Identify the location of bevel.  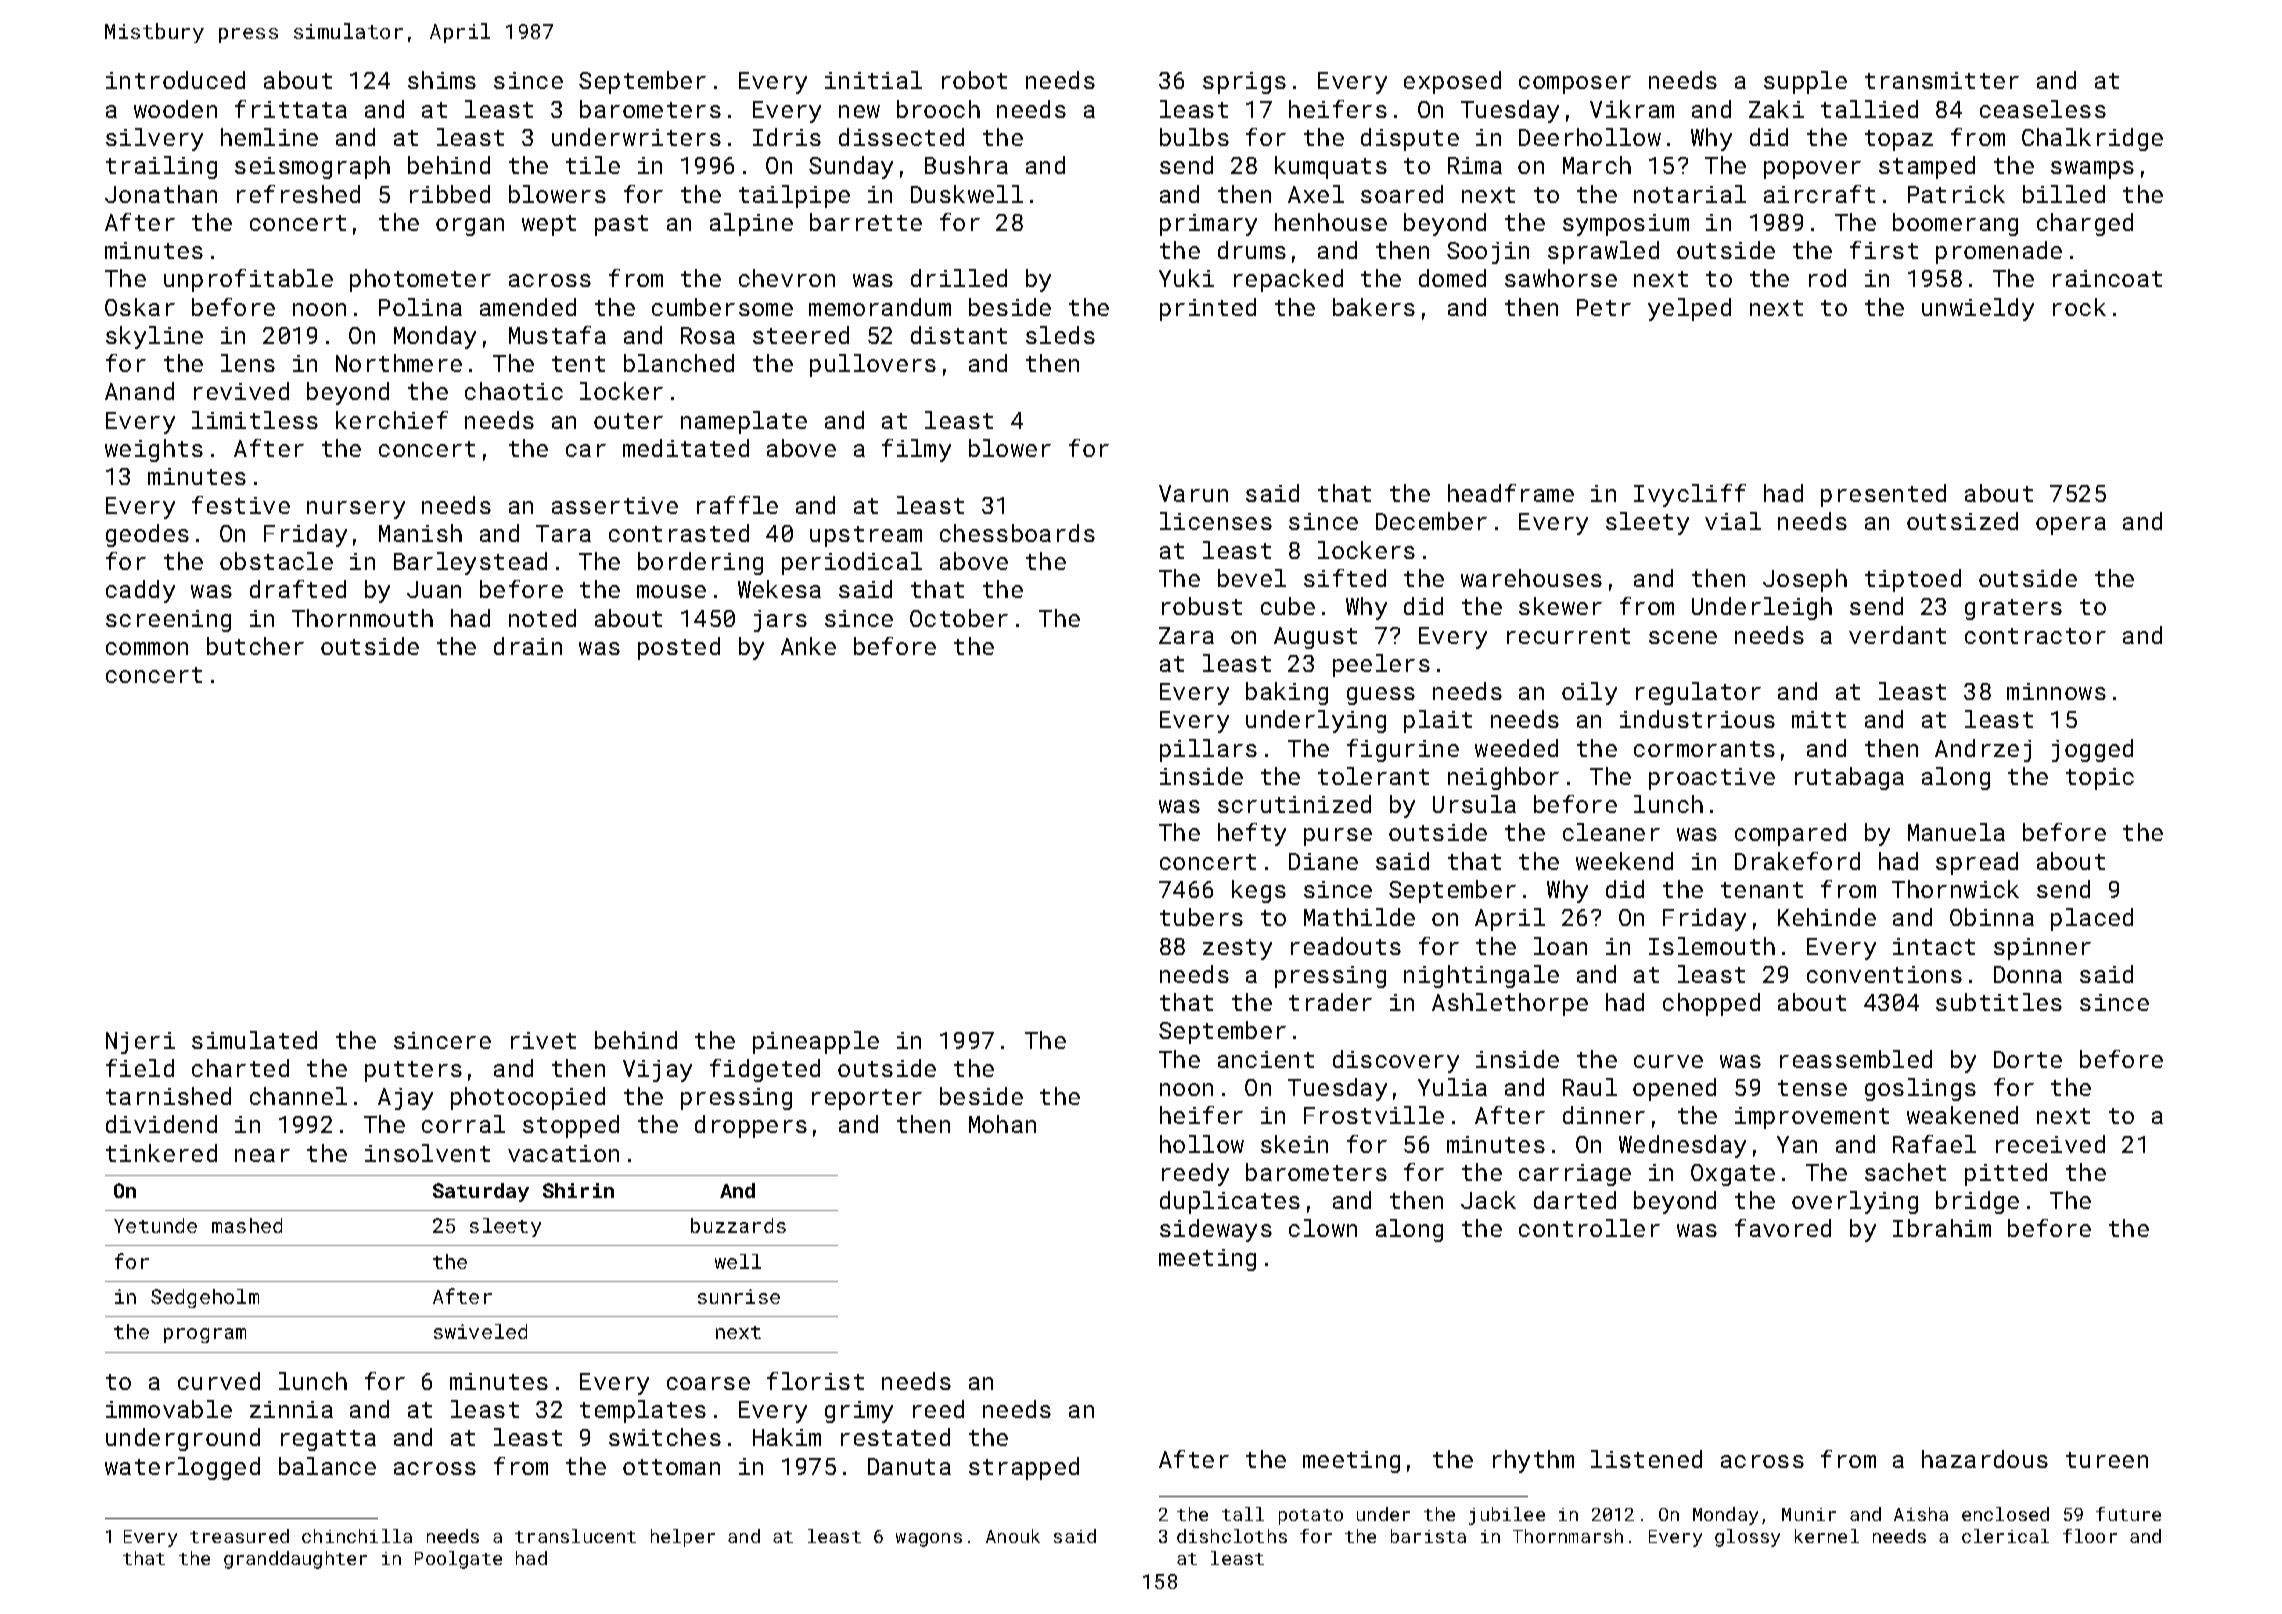
(1252, 578).
